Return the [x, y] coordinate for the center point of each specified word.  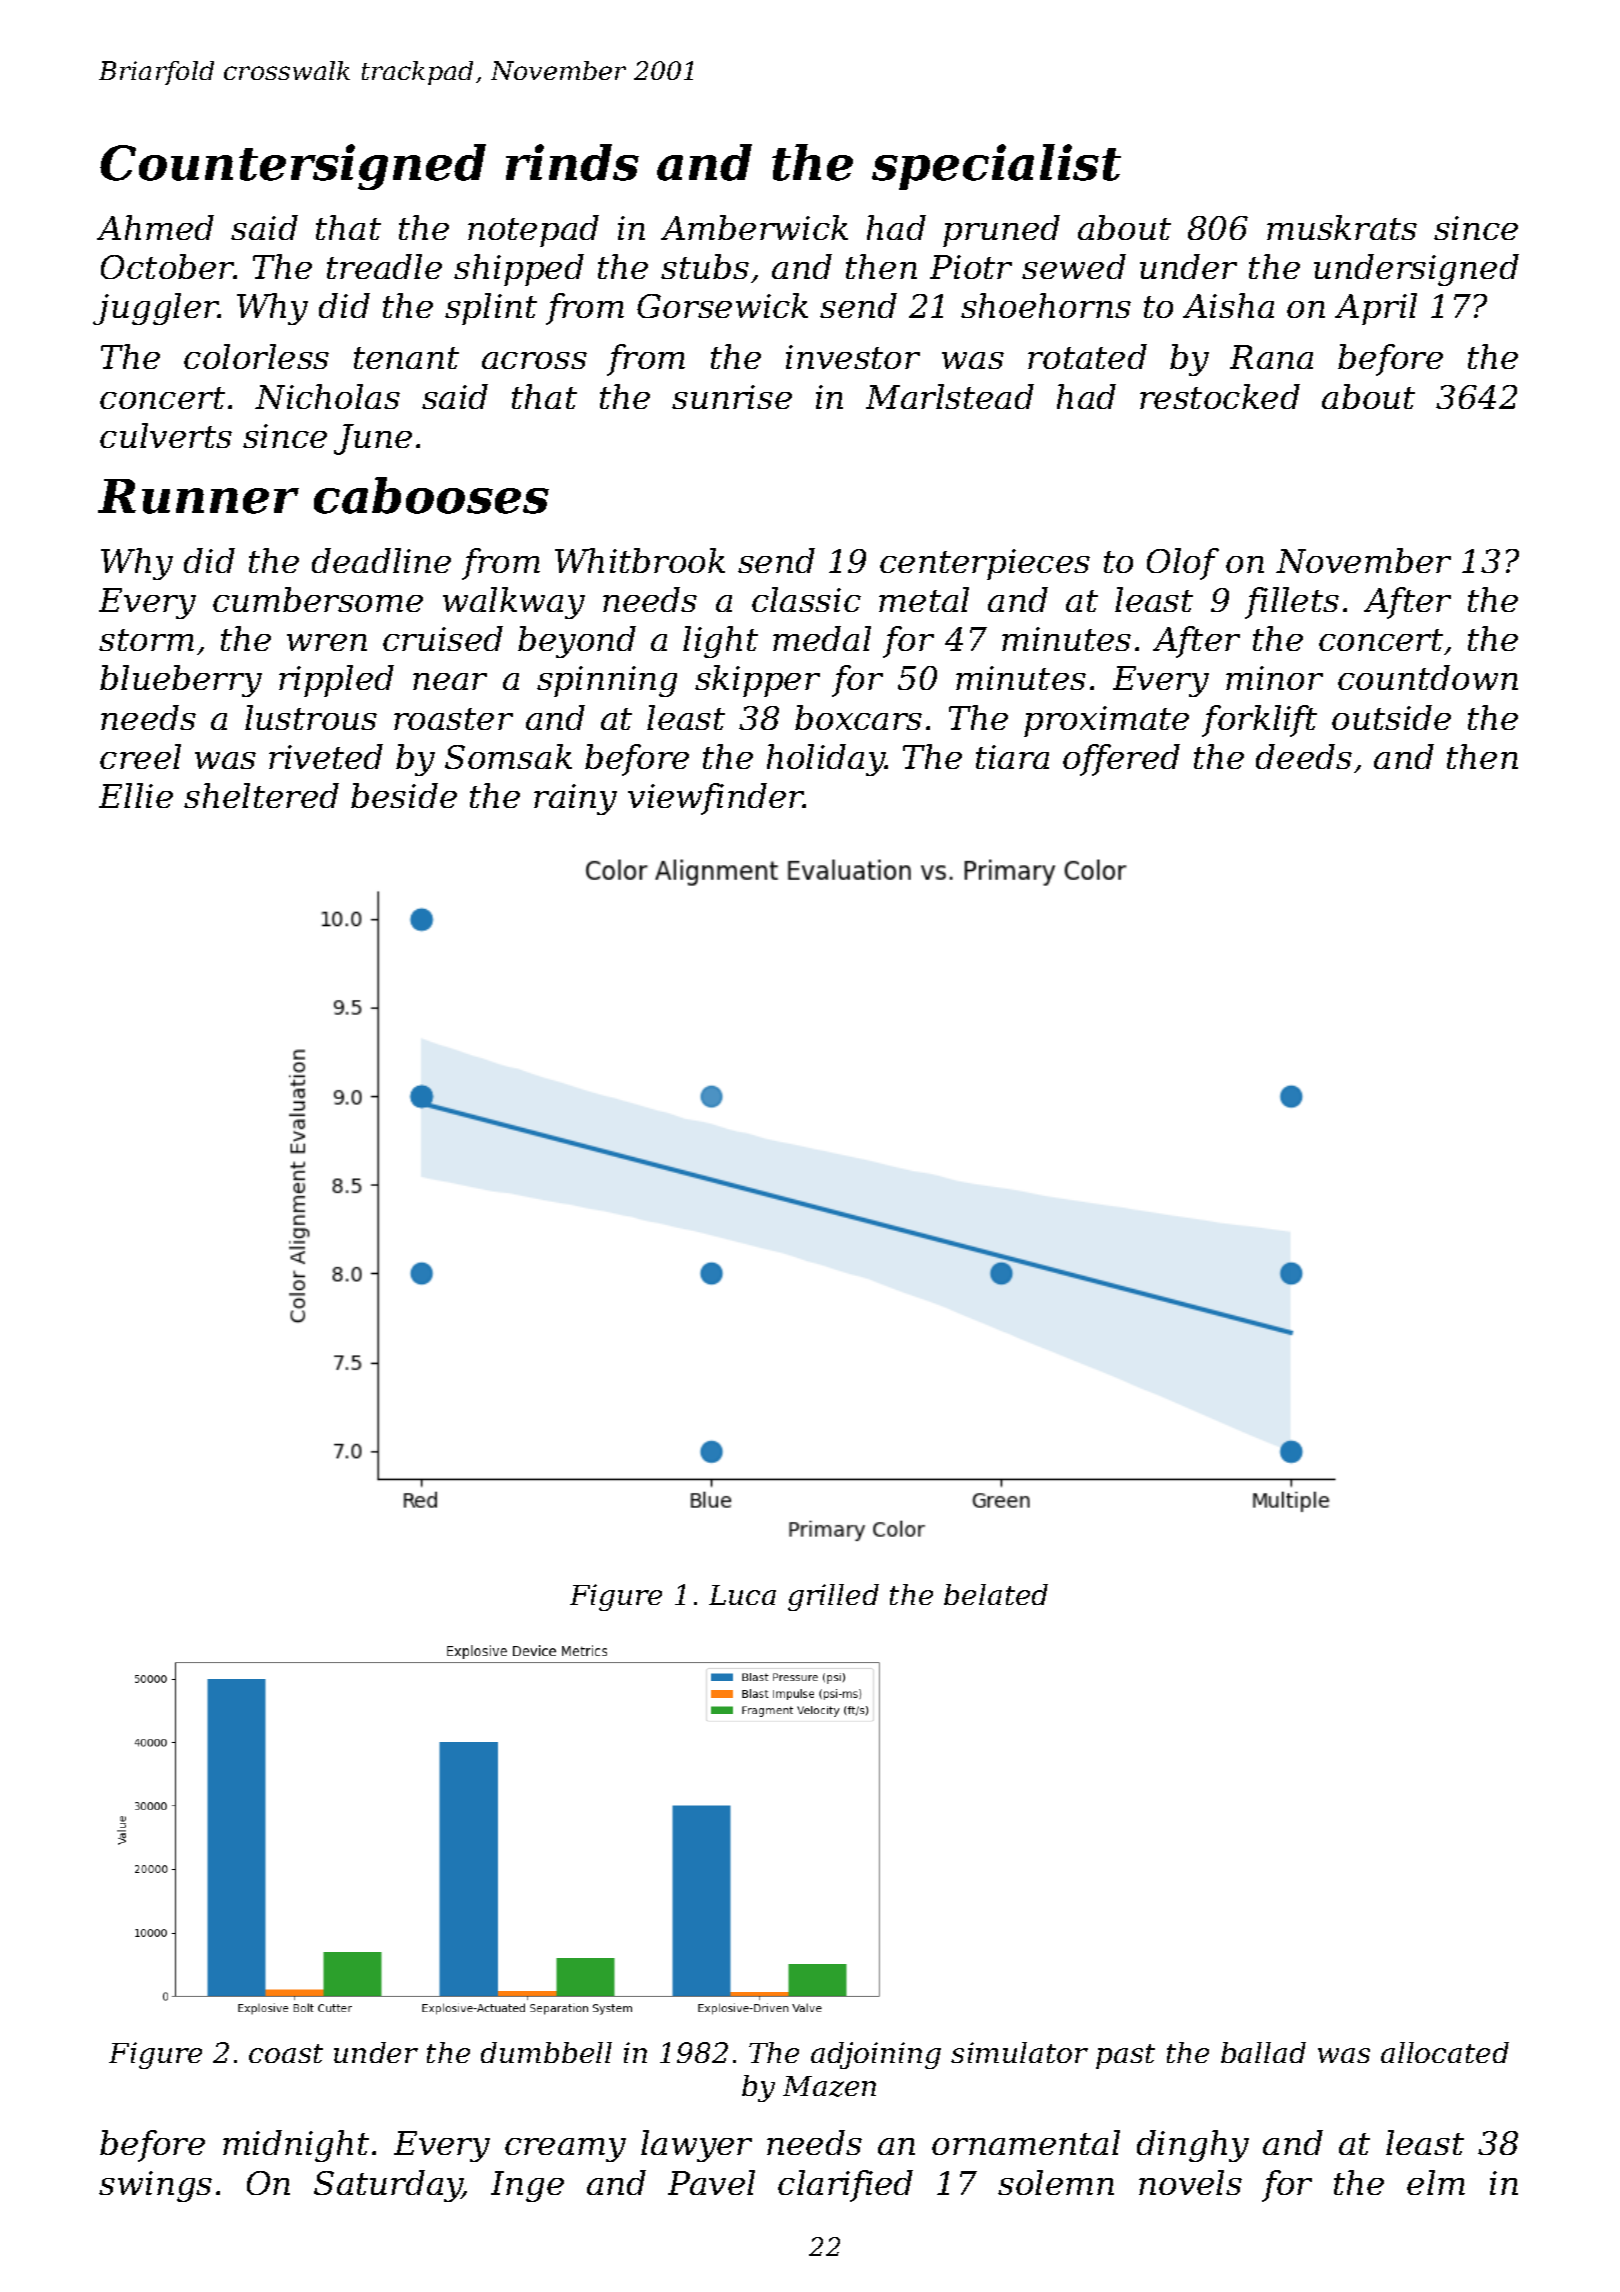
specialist [996, 167]
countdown [1428, 677]
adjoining [876, 2055]
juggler [156, 309]
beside [404, 795]
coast [286, 2053]
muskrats [1342, 227]
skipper [757, 681]
